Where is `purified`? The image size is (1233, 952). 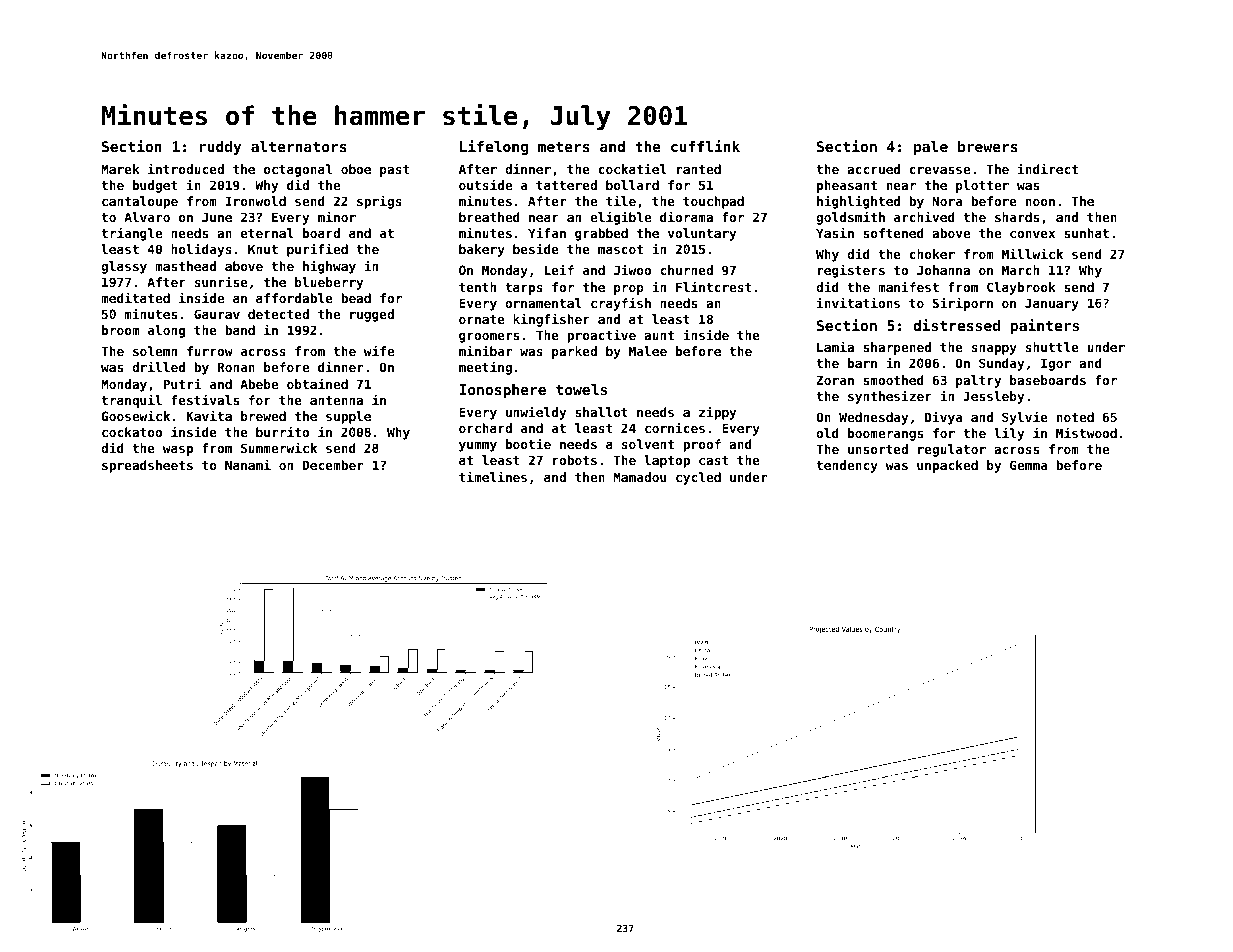
purified is located at coordinates (317, 250).
